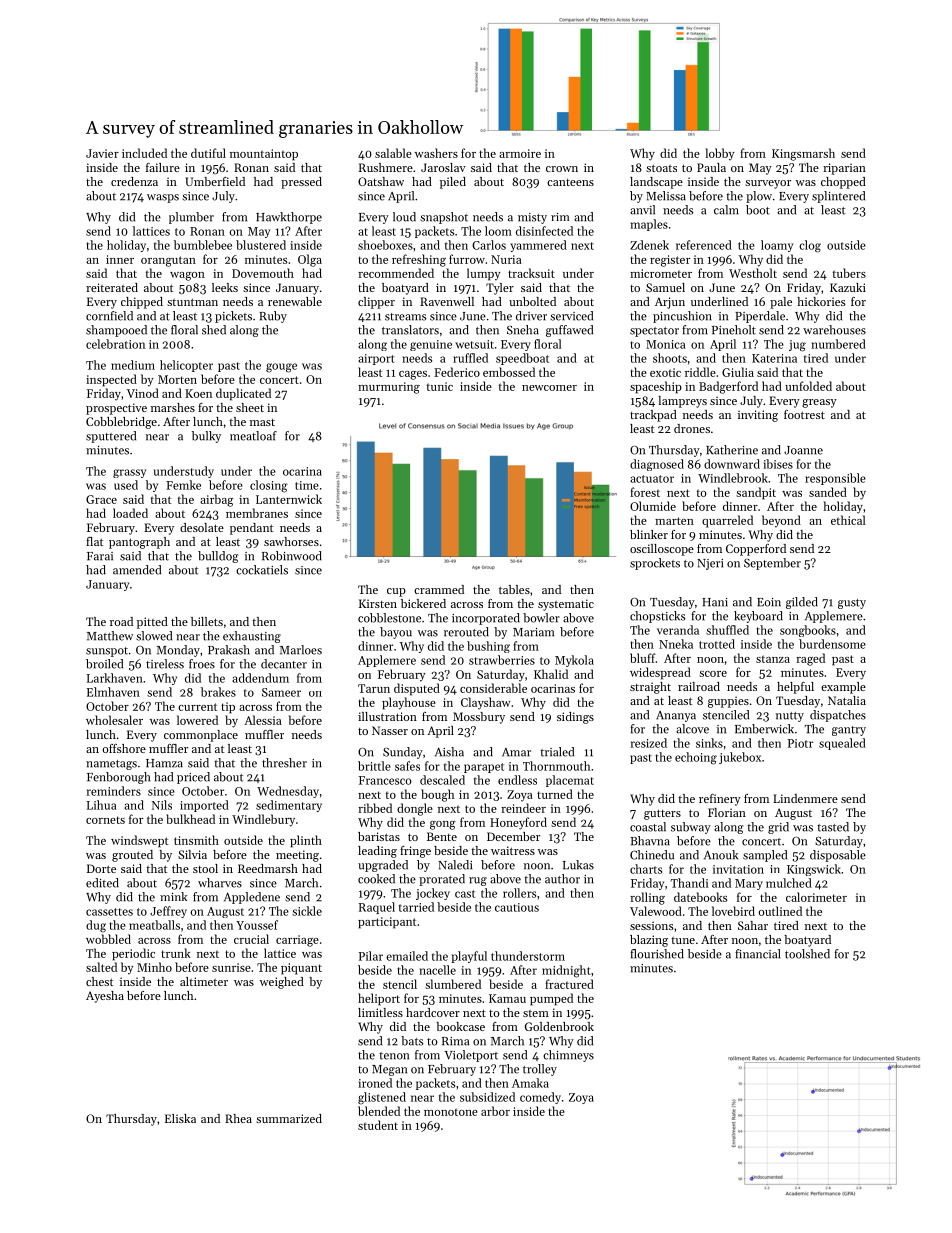 The image size is (952, 1233). Describe the element at coordinates (835, 479) in the screenshot. I see `responsible` at that location.
